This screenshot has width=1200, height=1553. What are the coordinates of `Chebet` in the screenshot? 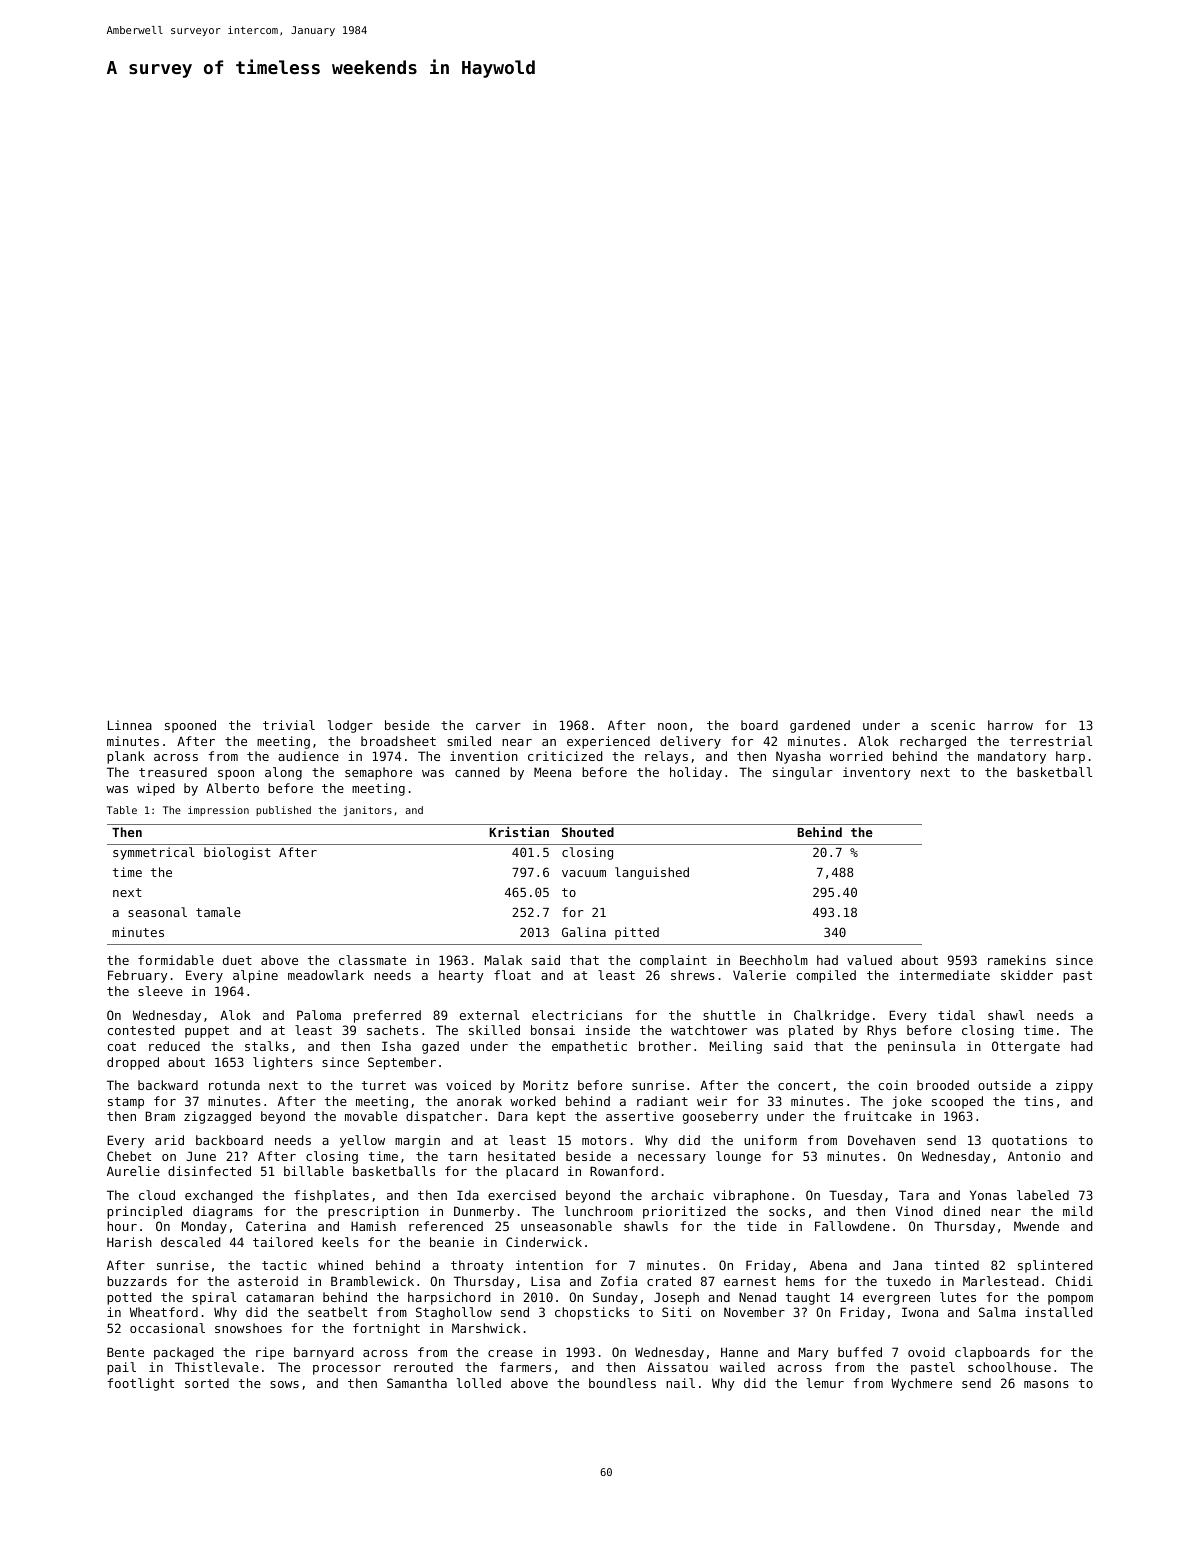 It's located at (129, 1156).
